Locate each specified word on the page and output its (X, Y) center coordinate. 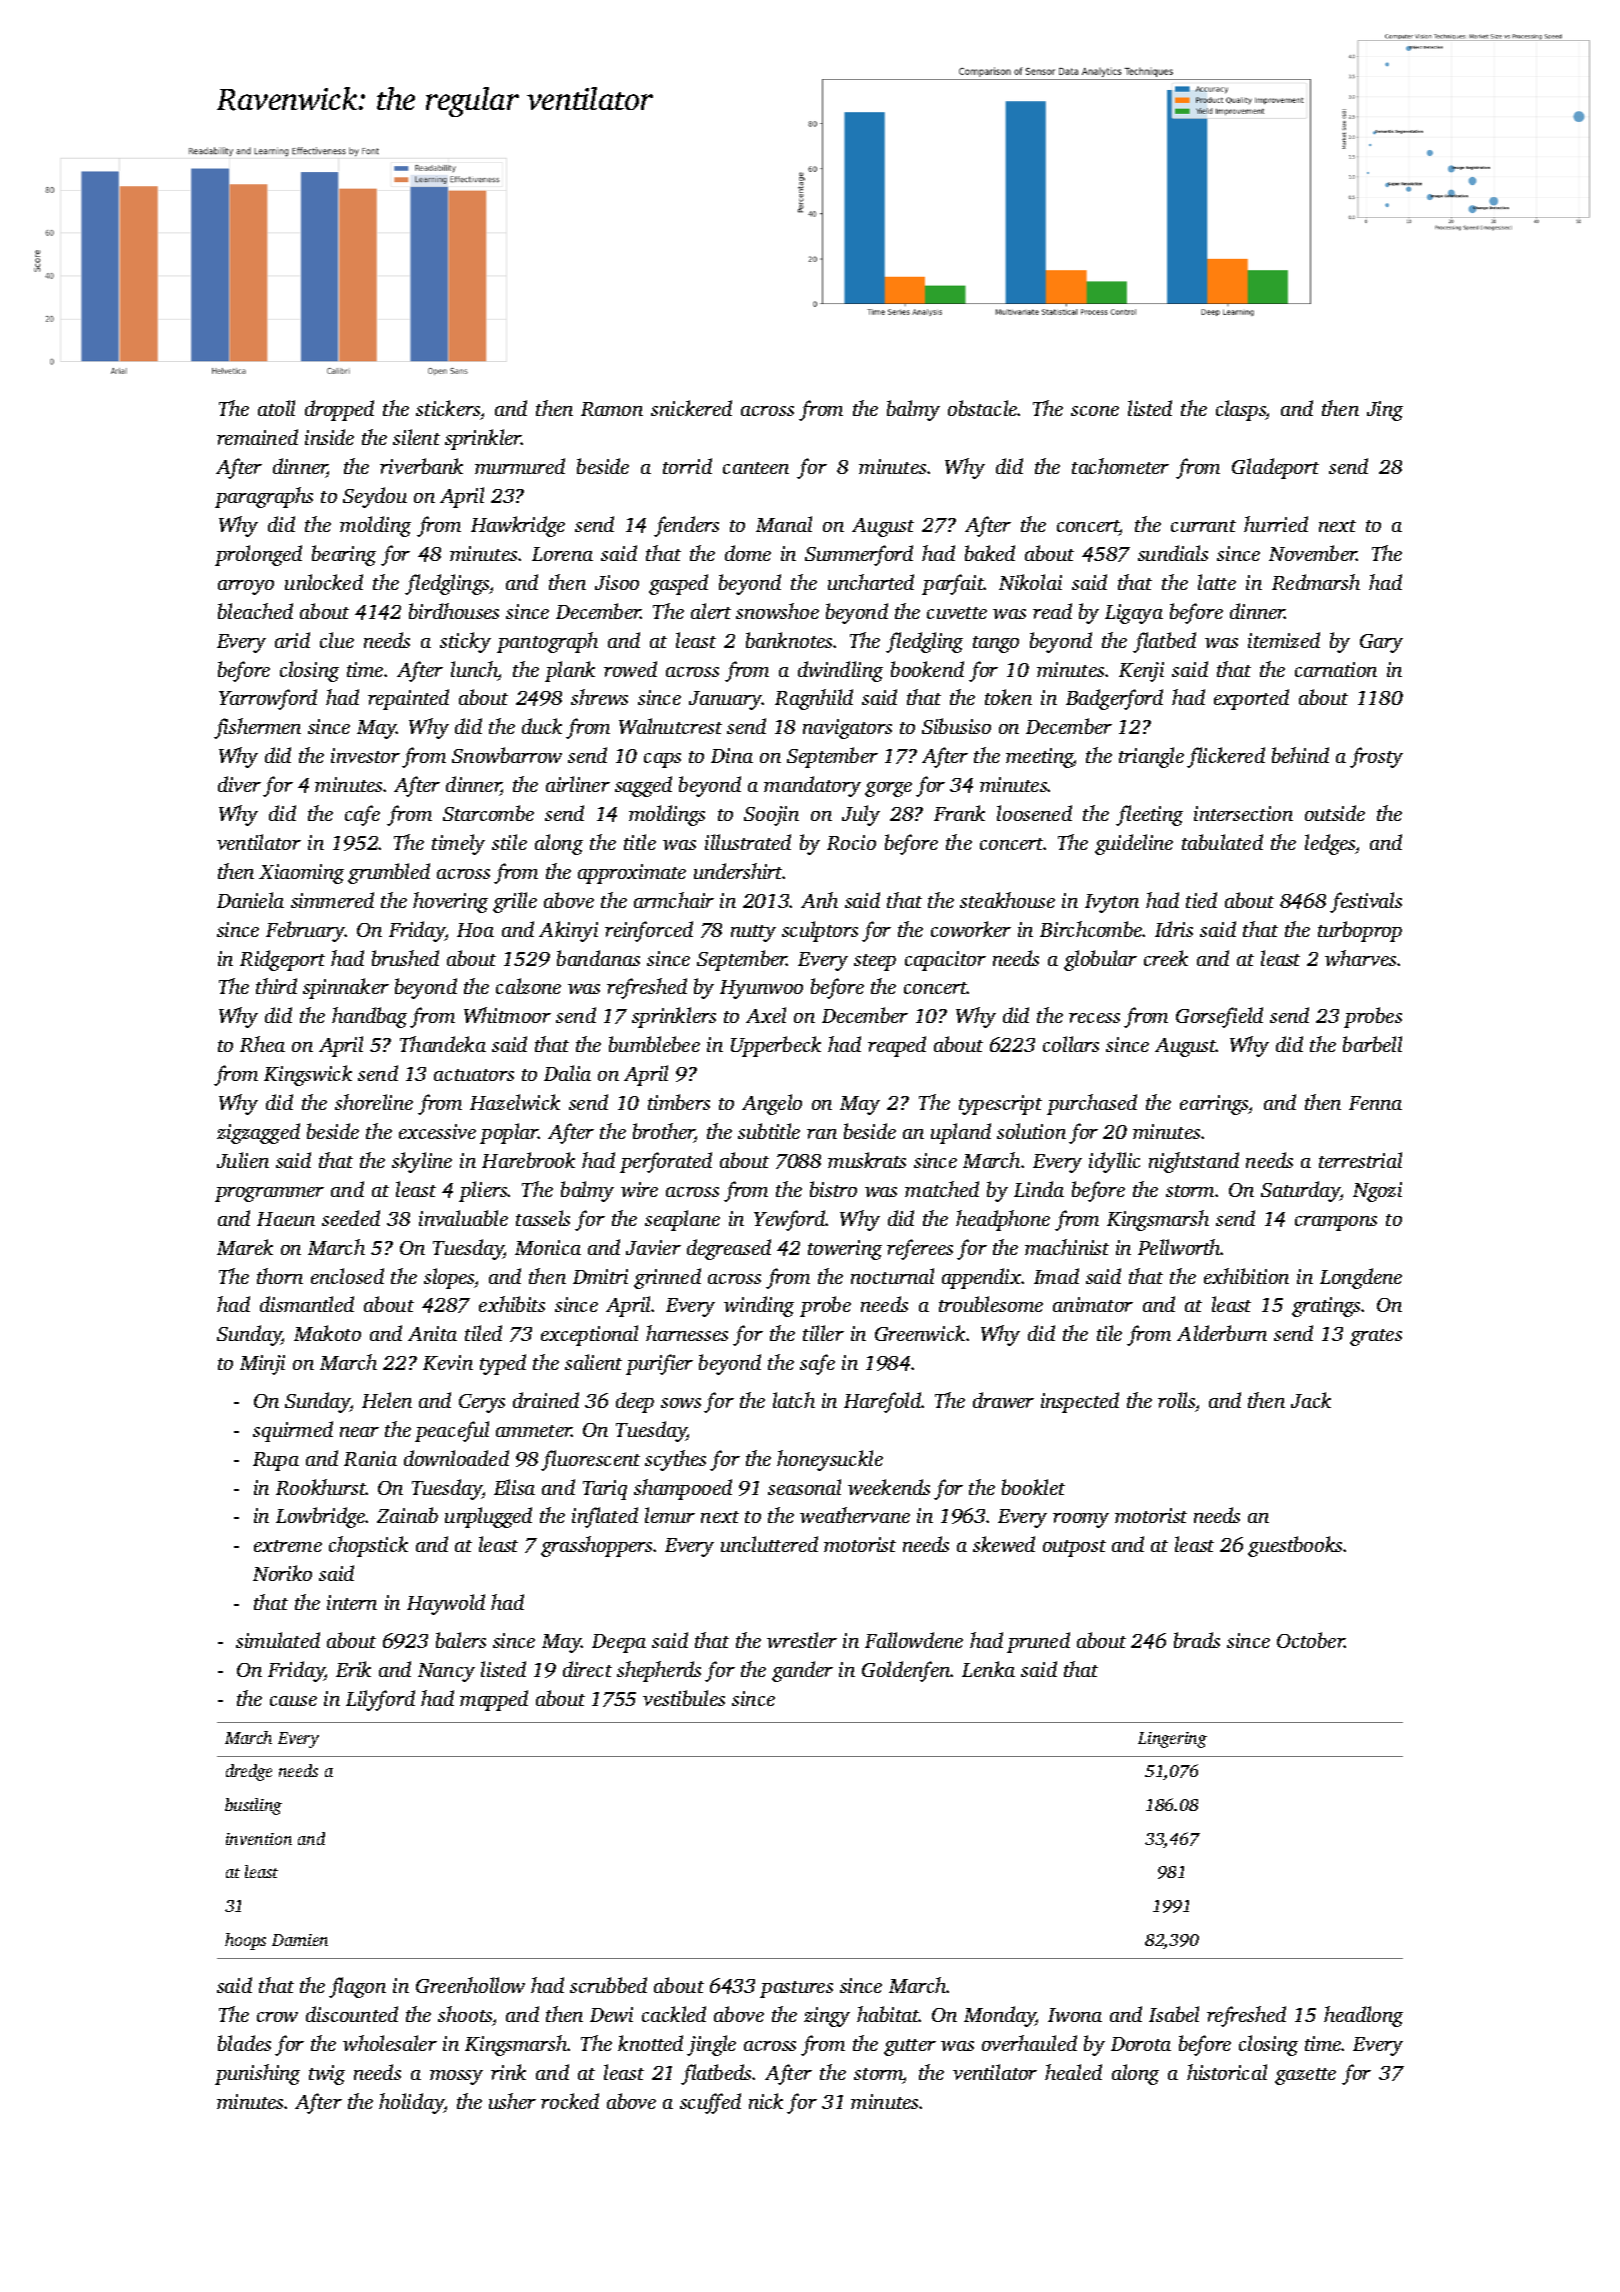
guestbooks (1296, 1546)
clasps (1241, 410)
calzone (528, 986)
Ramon (612, 409)
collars (1071, 1044)
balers (461, 1640)
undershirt (738, 871)
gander (802, 1671)
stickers (448, 408)
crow (277, 2017)
